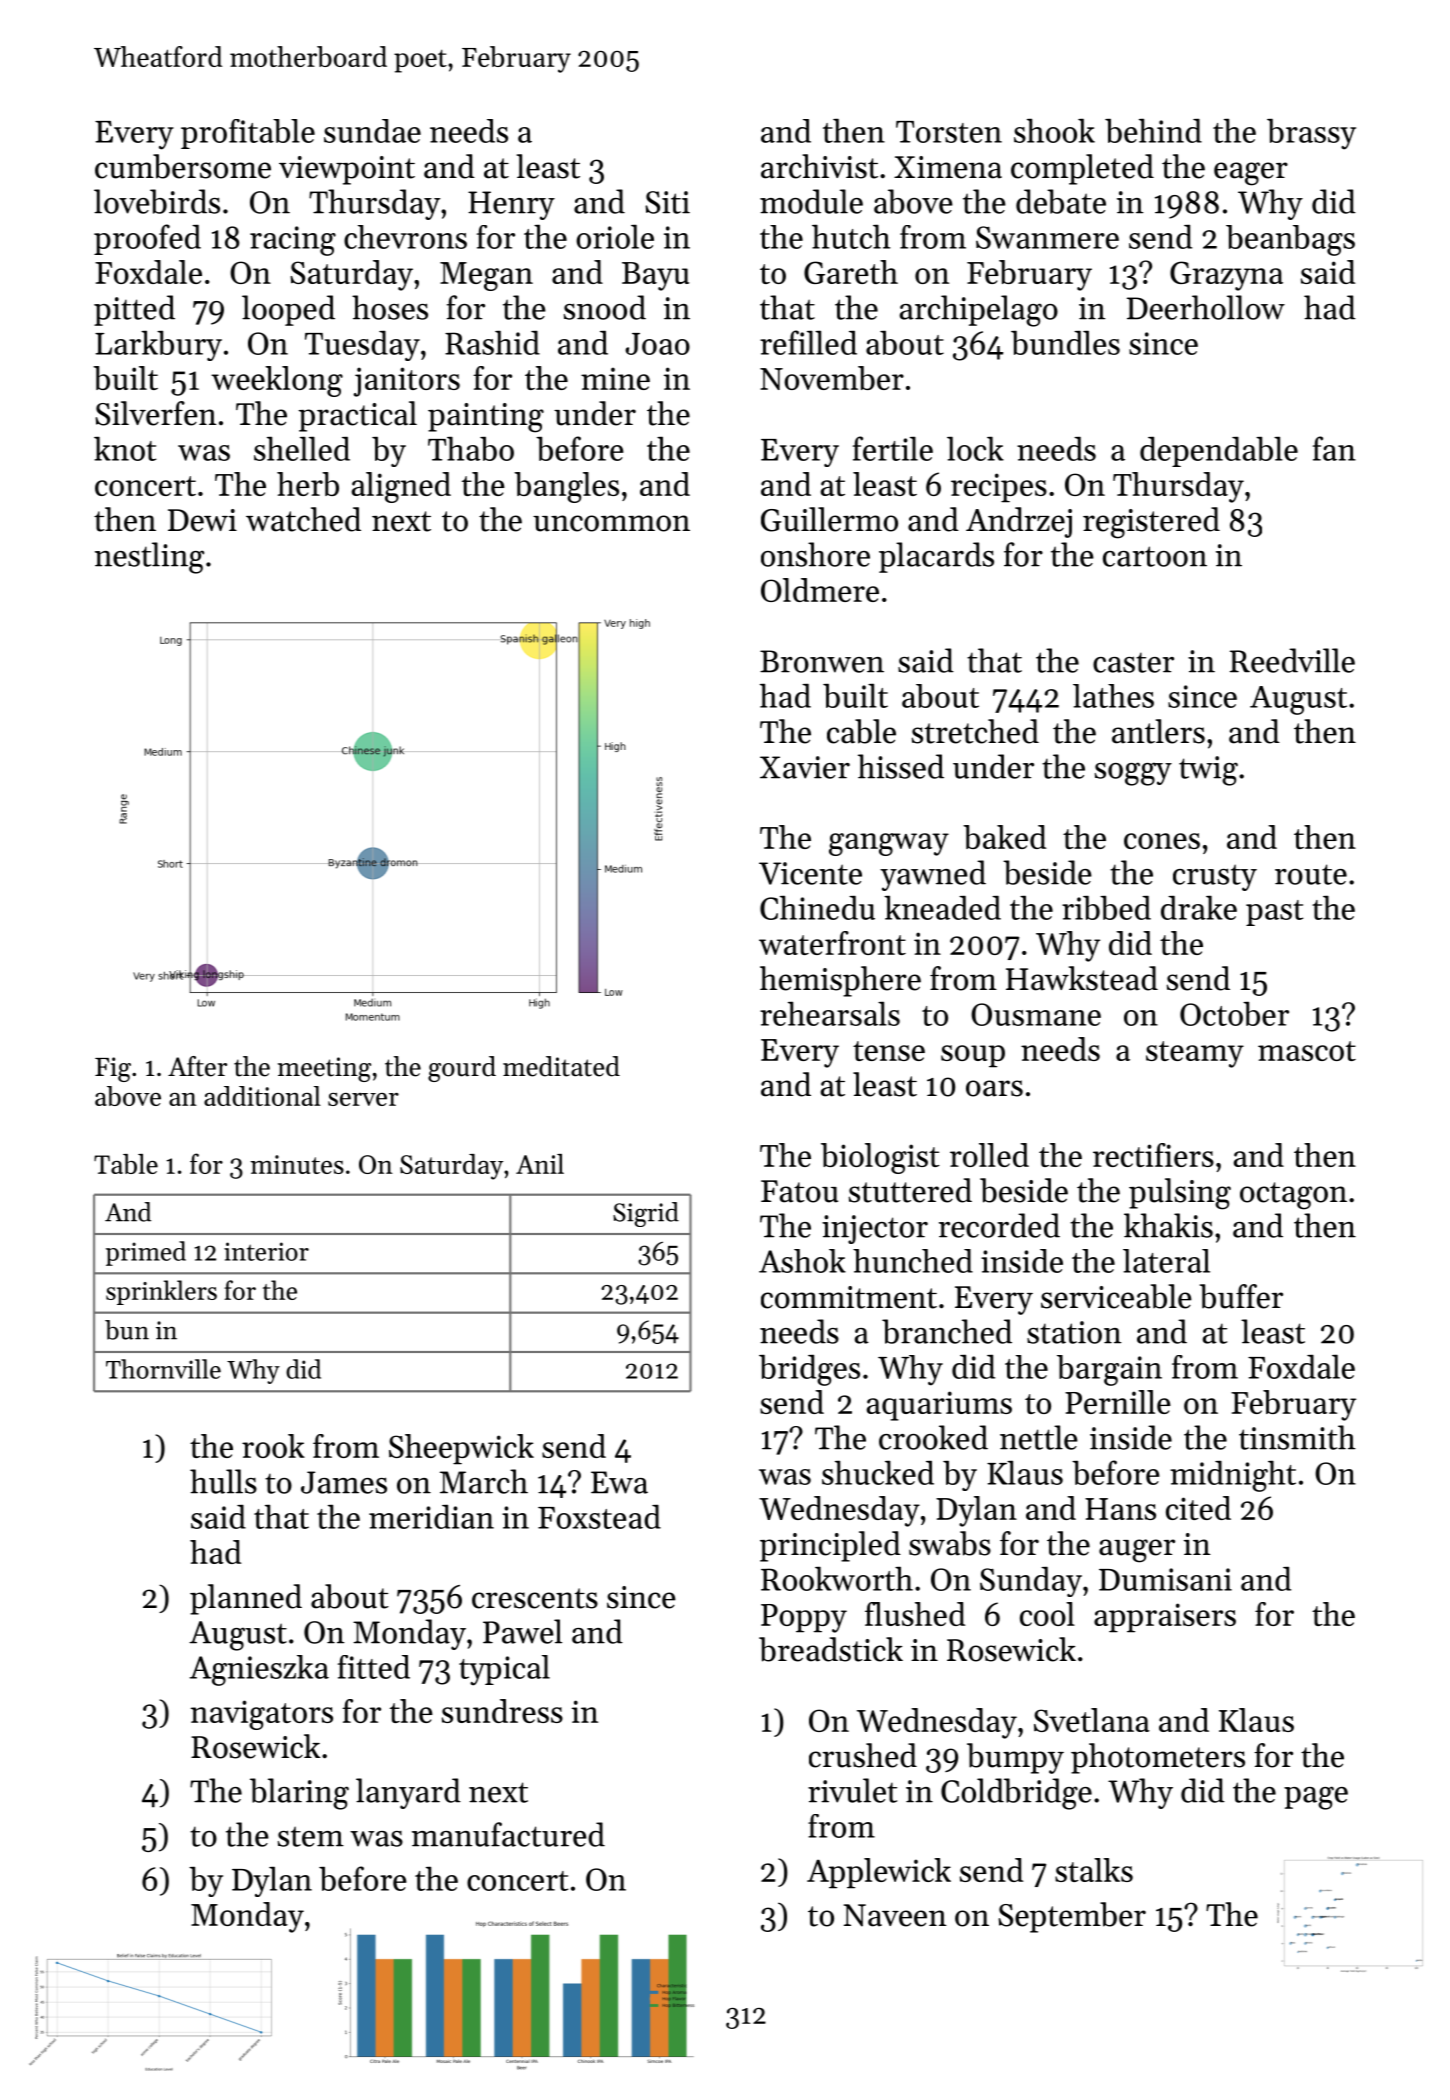 The image size is (1450, 2100). Describe the element at coordinates (508, 1834) in the screenshot. I see `manufactured` at that location.
